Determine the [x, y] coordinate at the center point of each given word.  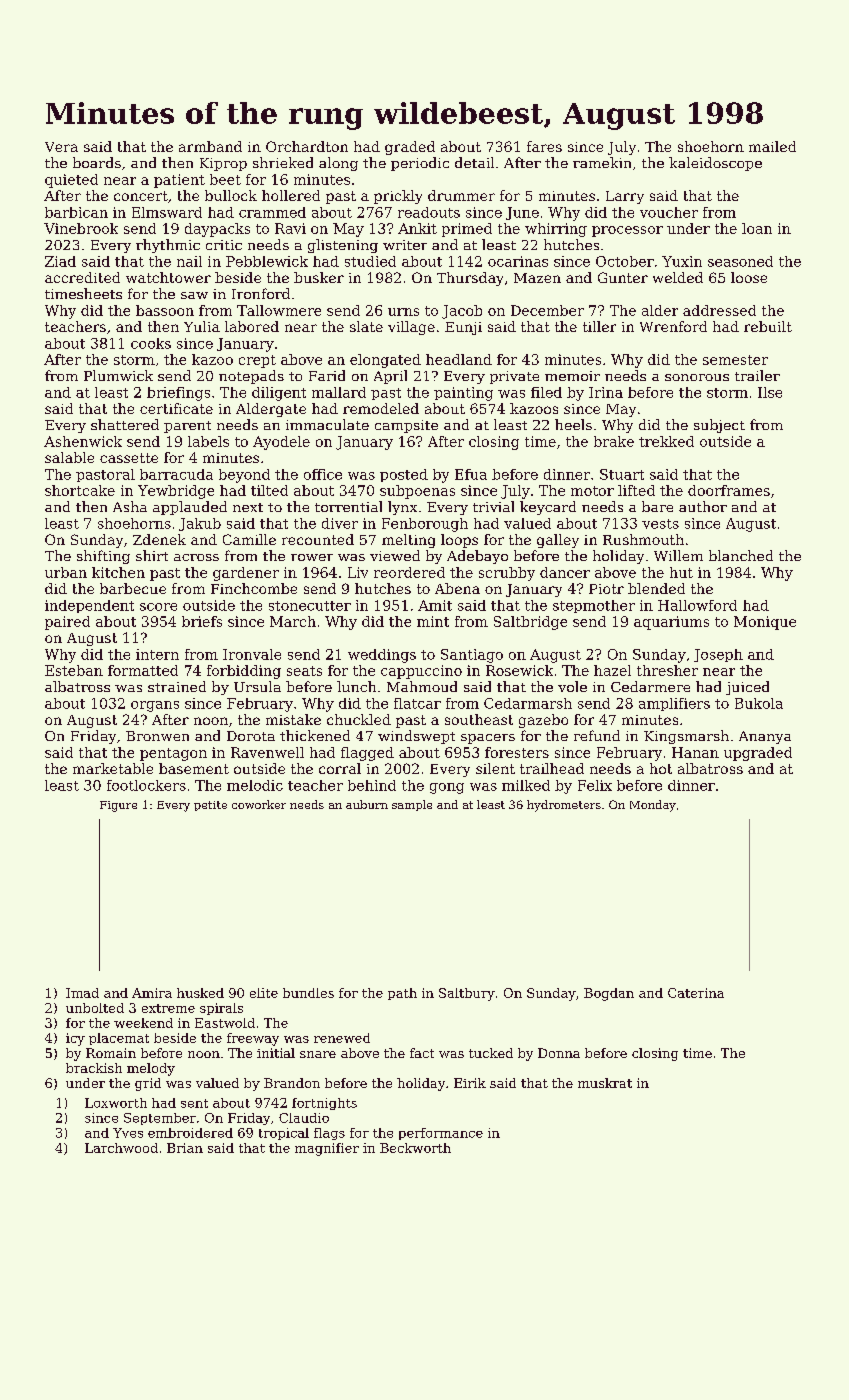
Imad [82, 993]
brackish [94, 1068]
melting [408, 541]
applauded [190, 508]
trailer [757, 375]
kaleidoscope [715, 164]
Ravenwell [267, 752]
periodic [420, 164]
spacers [488, 739]
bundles [308, 993]
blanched [741, 555]
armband [210, 146]
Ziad [60, 261]
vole [572, 686]
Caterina [696, 993]
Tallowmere [279, 310]
